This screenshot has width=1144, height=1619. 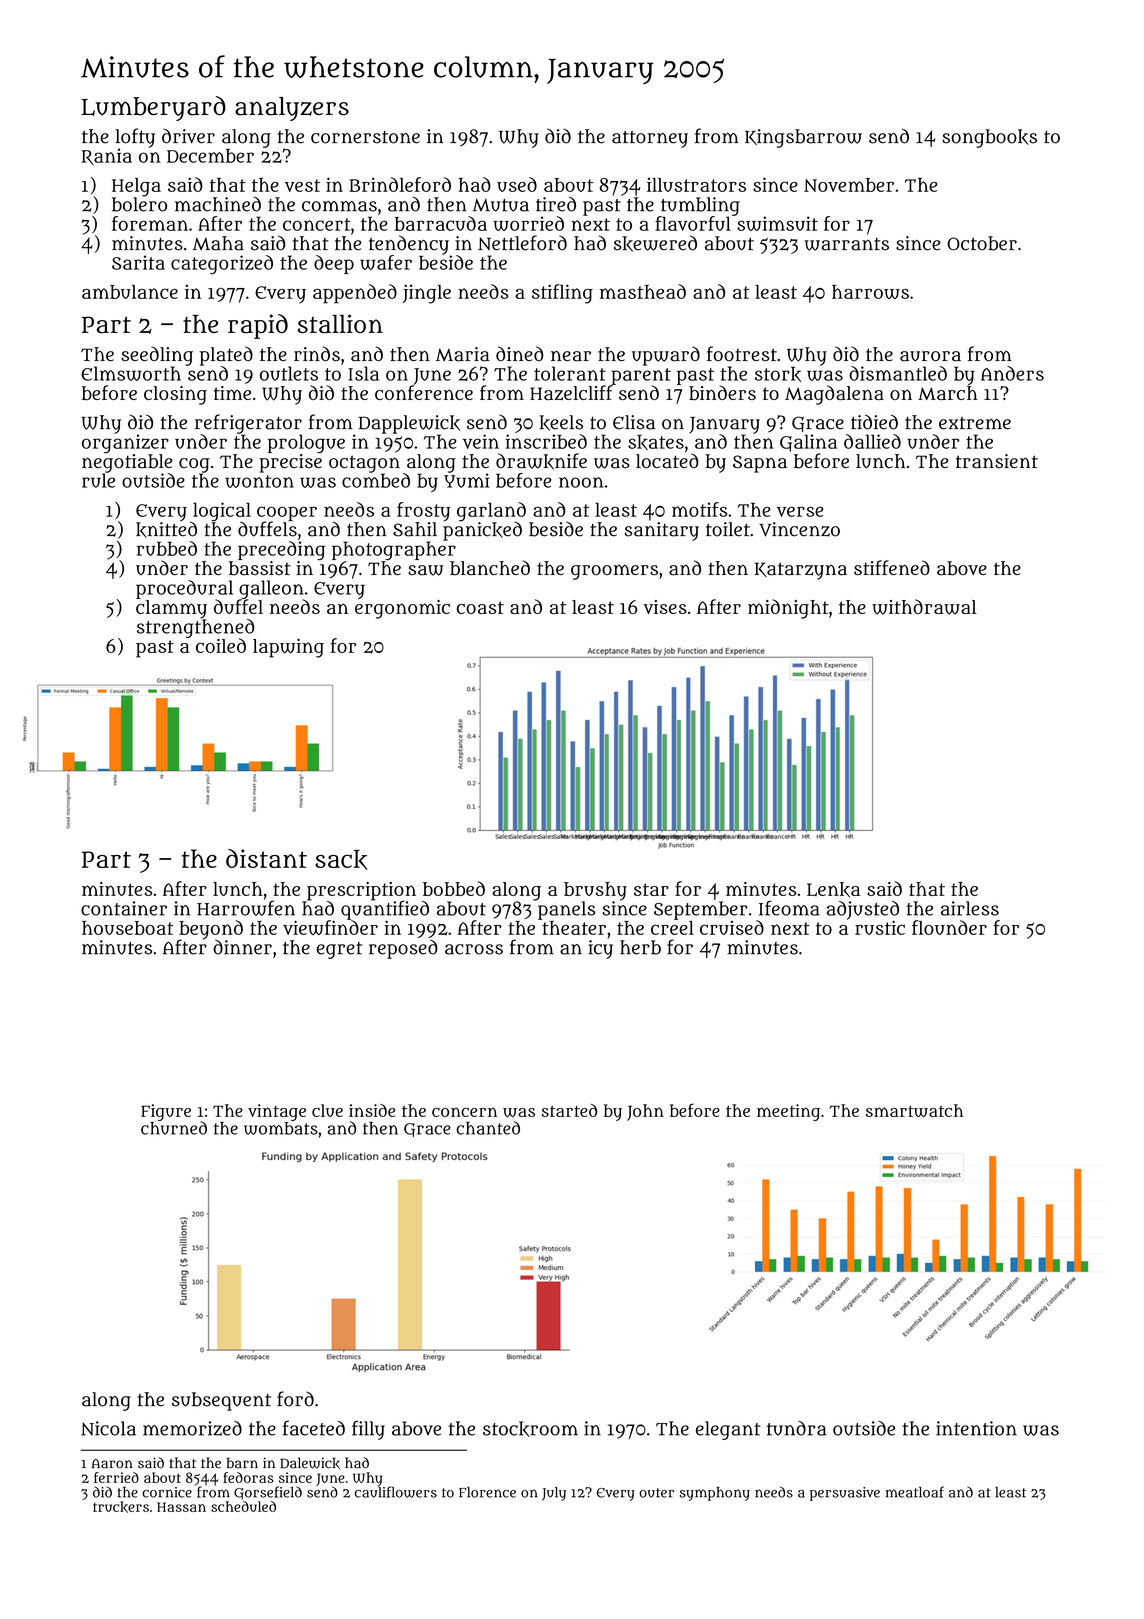 What do you see at coordinates (124, 908) in the screenshot?
I see `container` at bounding box center [124, 908].
